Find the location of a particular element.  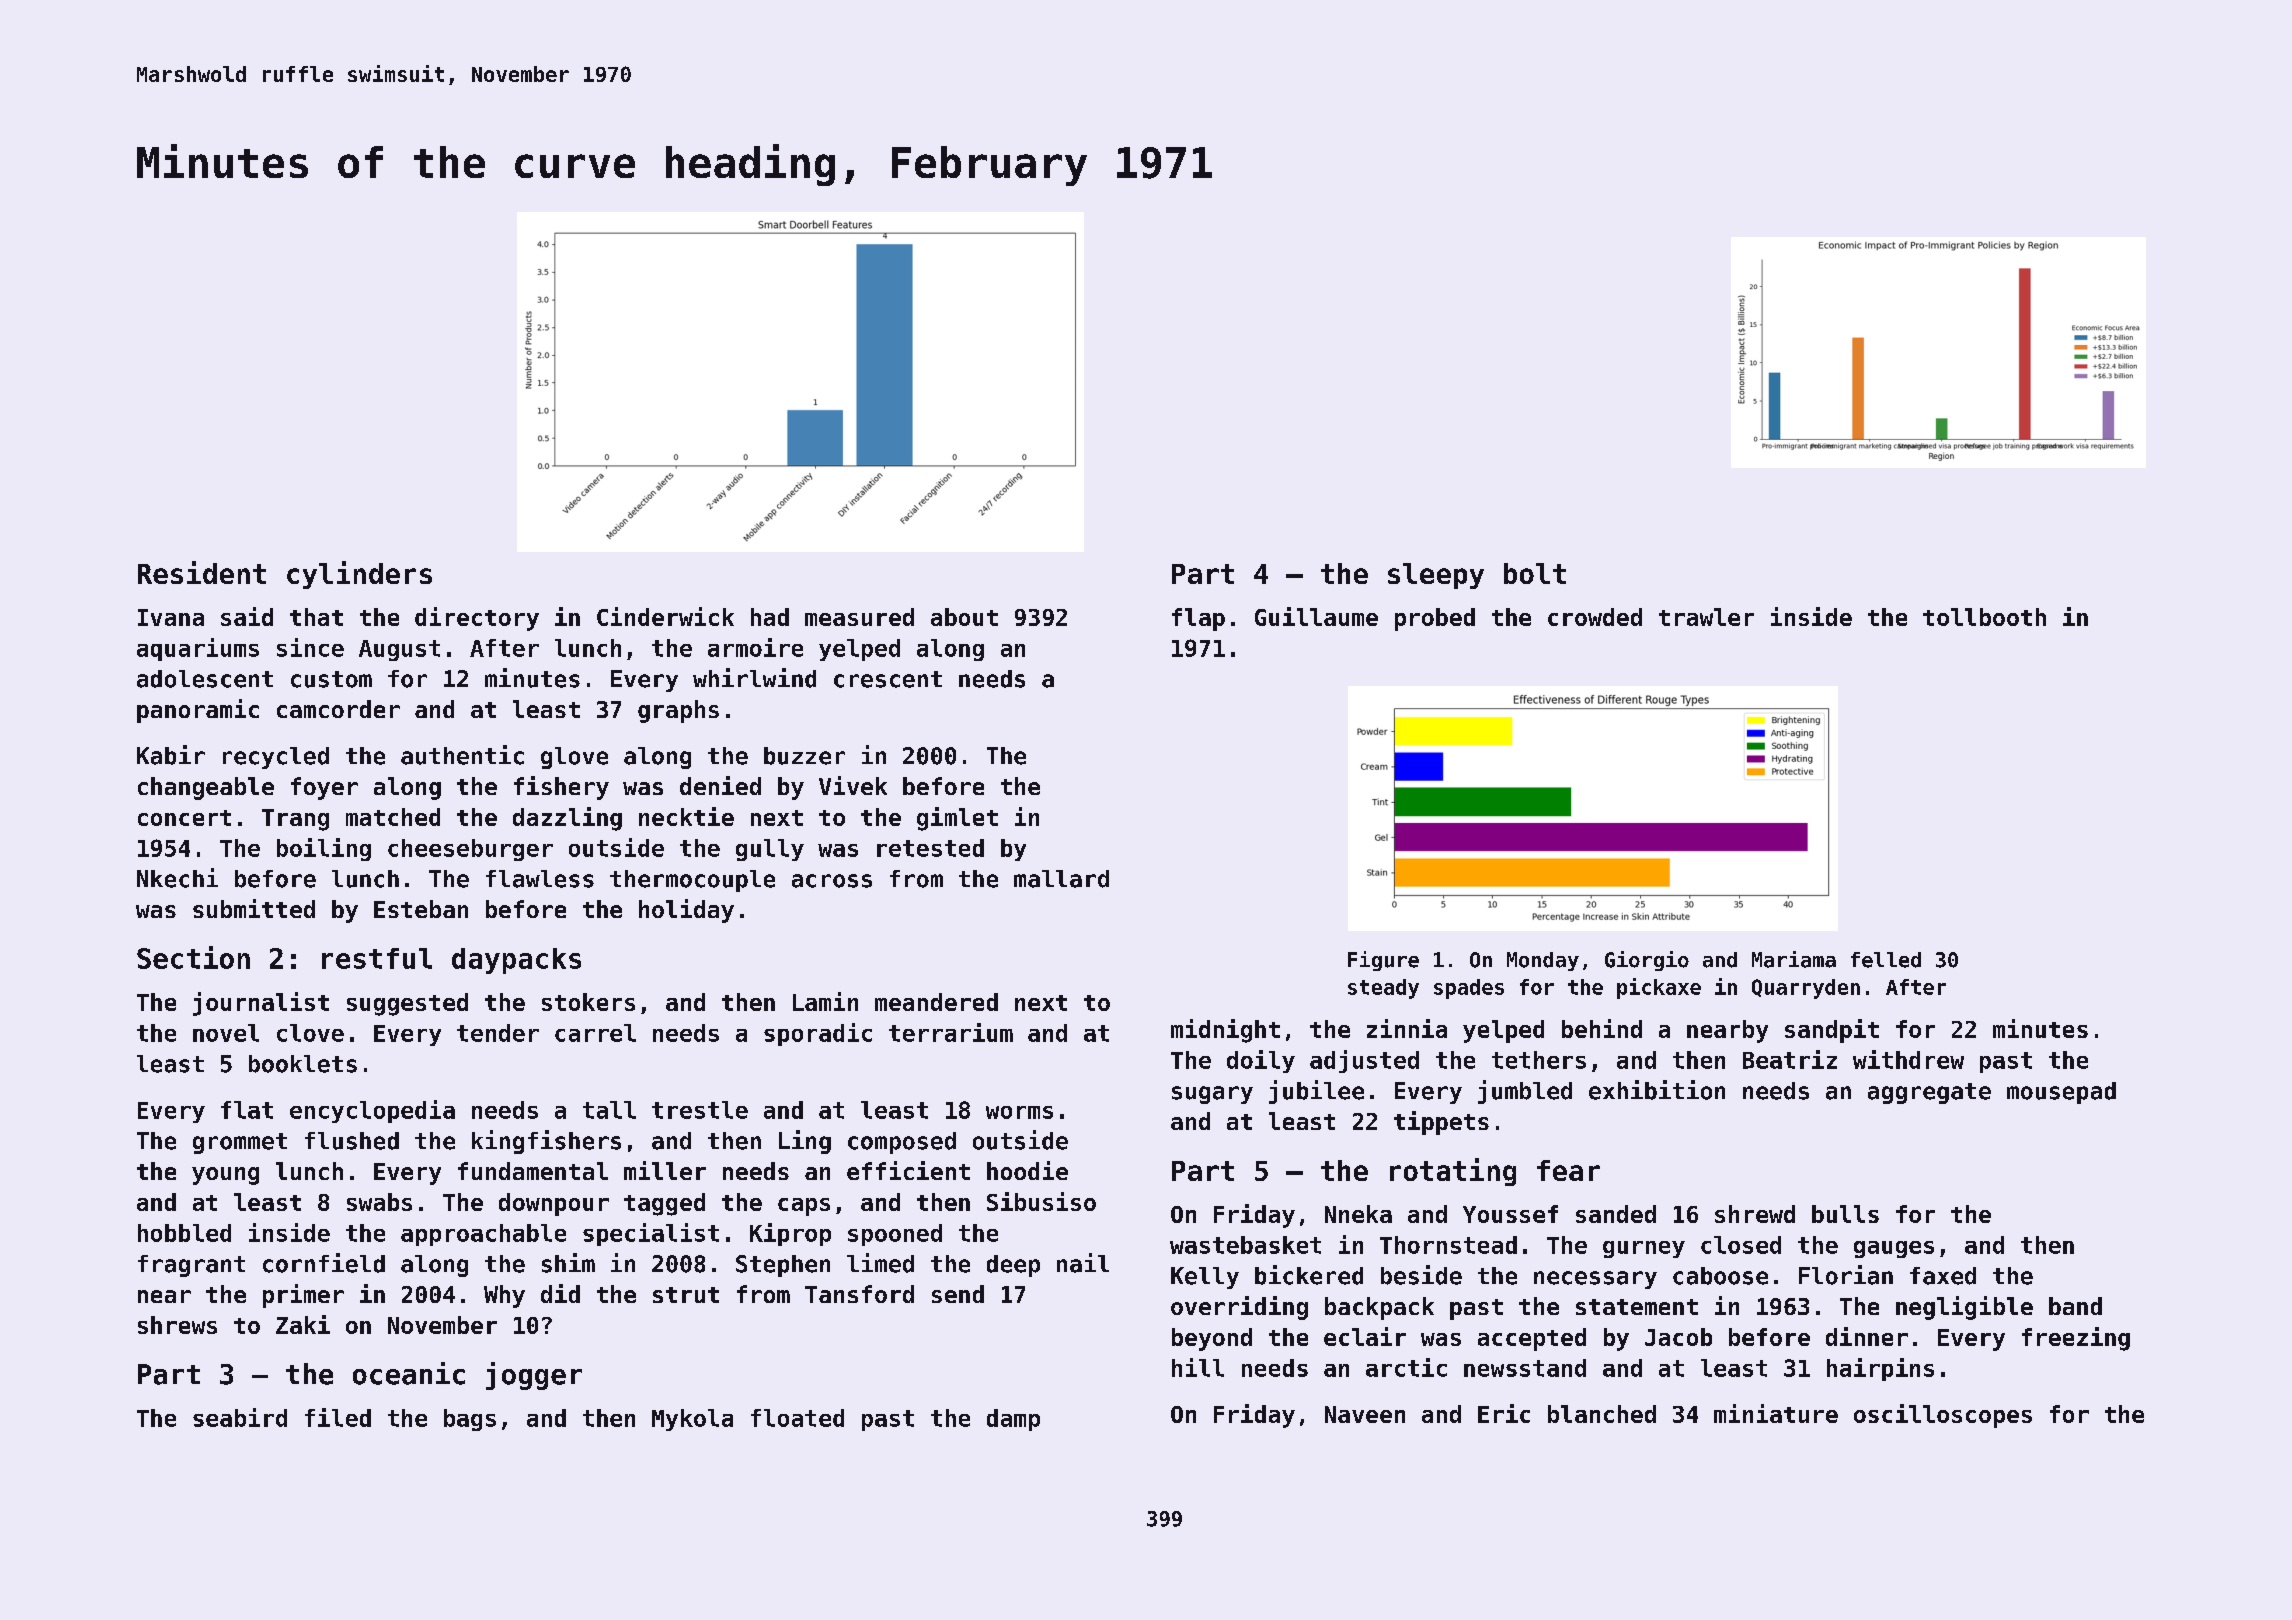

flap is located at coordinates (1198, 619).
